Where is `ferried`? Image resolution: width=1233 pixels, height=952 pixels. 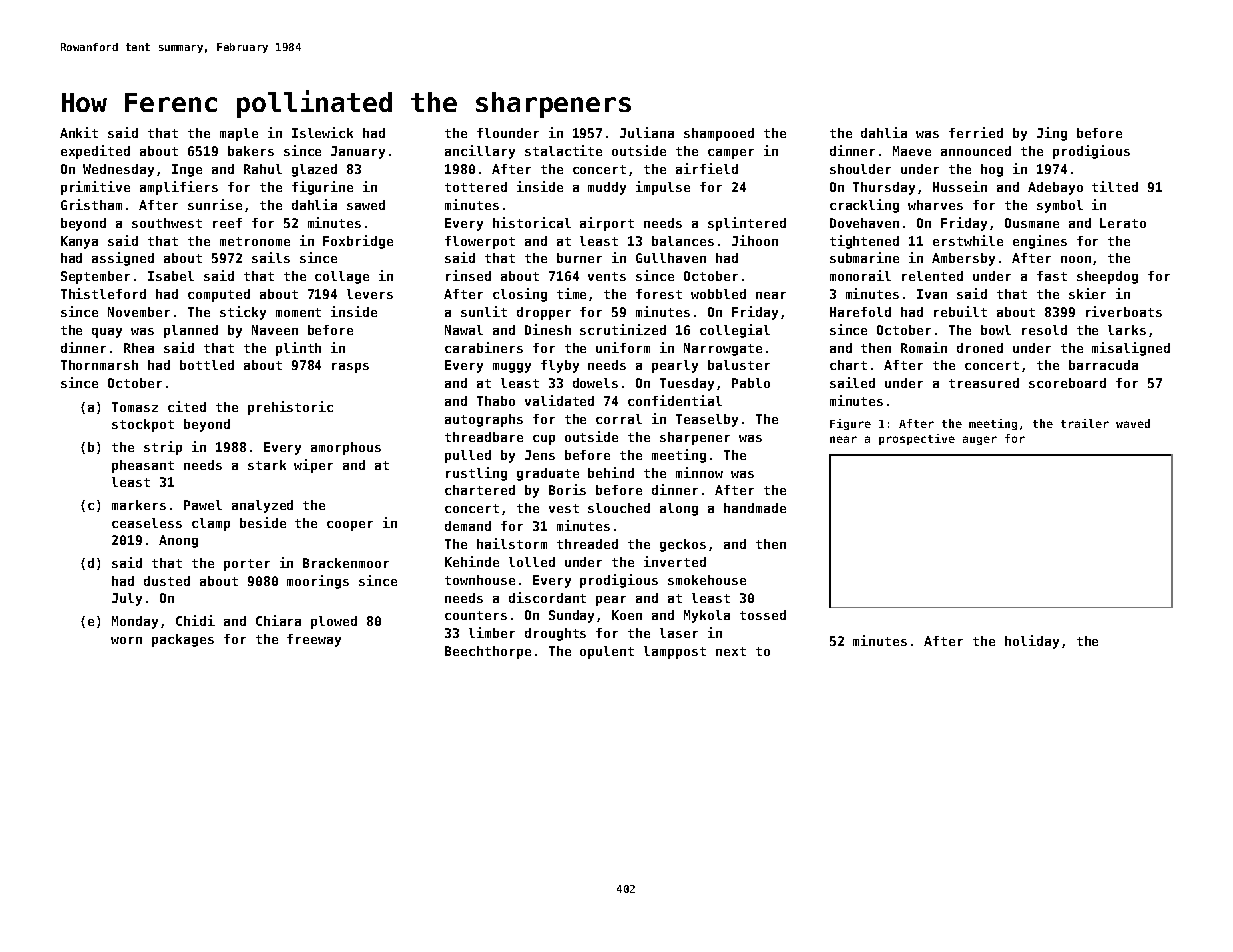 ferried is located at coordinates (976, 132).
